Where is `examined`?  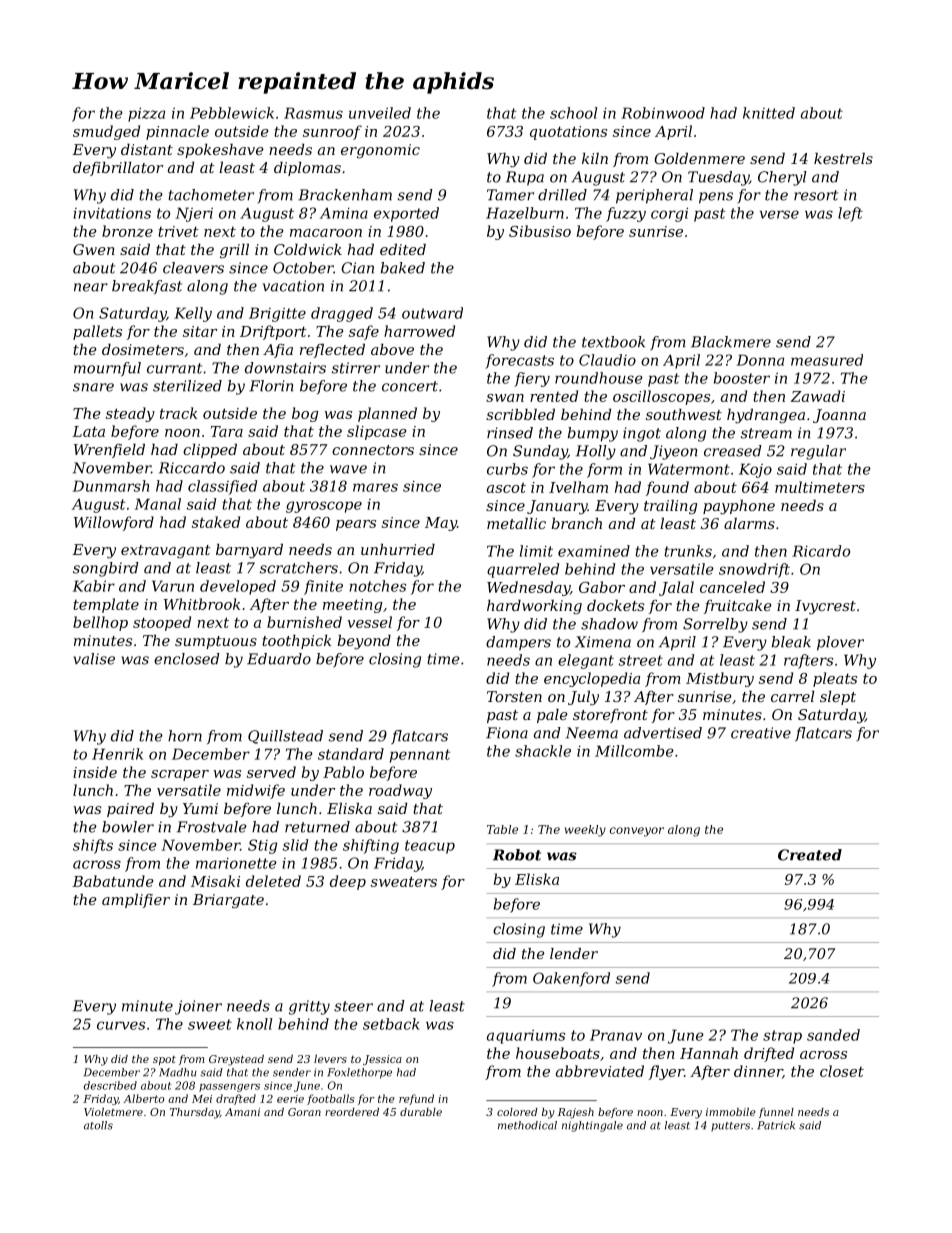
examined is located at coordinates (594, 551).
